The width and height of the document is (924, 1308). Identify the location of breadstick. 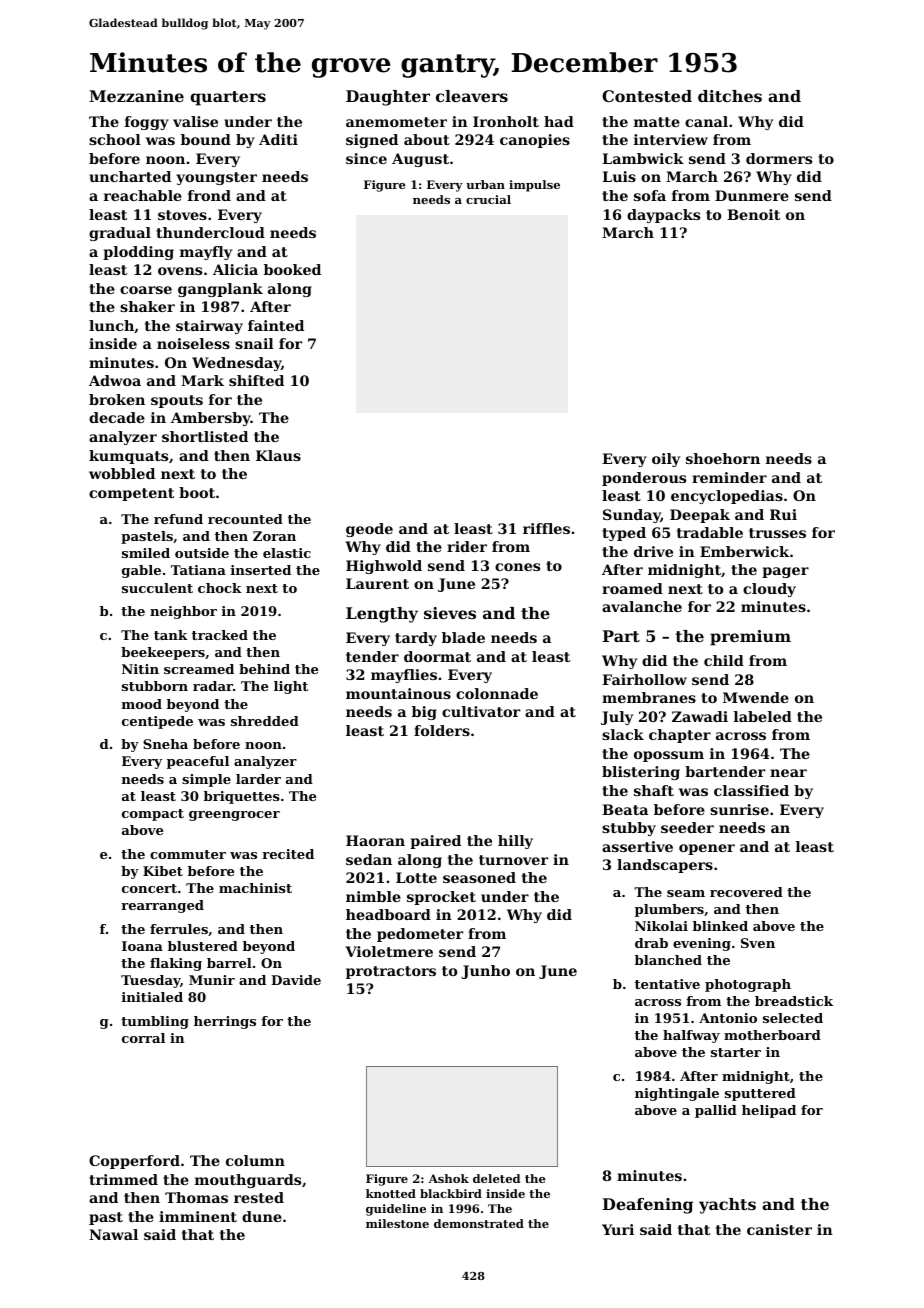
(794, 1001).
